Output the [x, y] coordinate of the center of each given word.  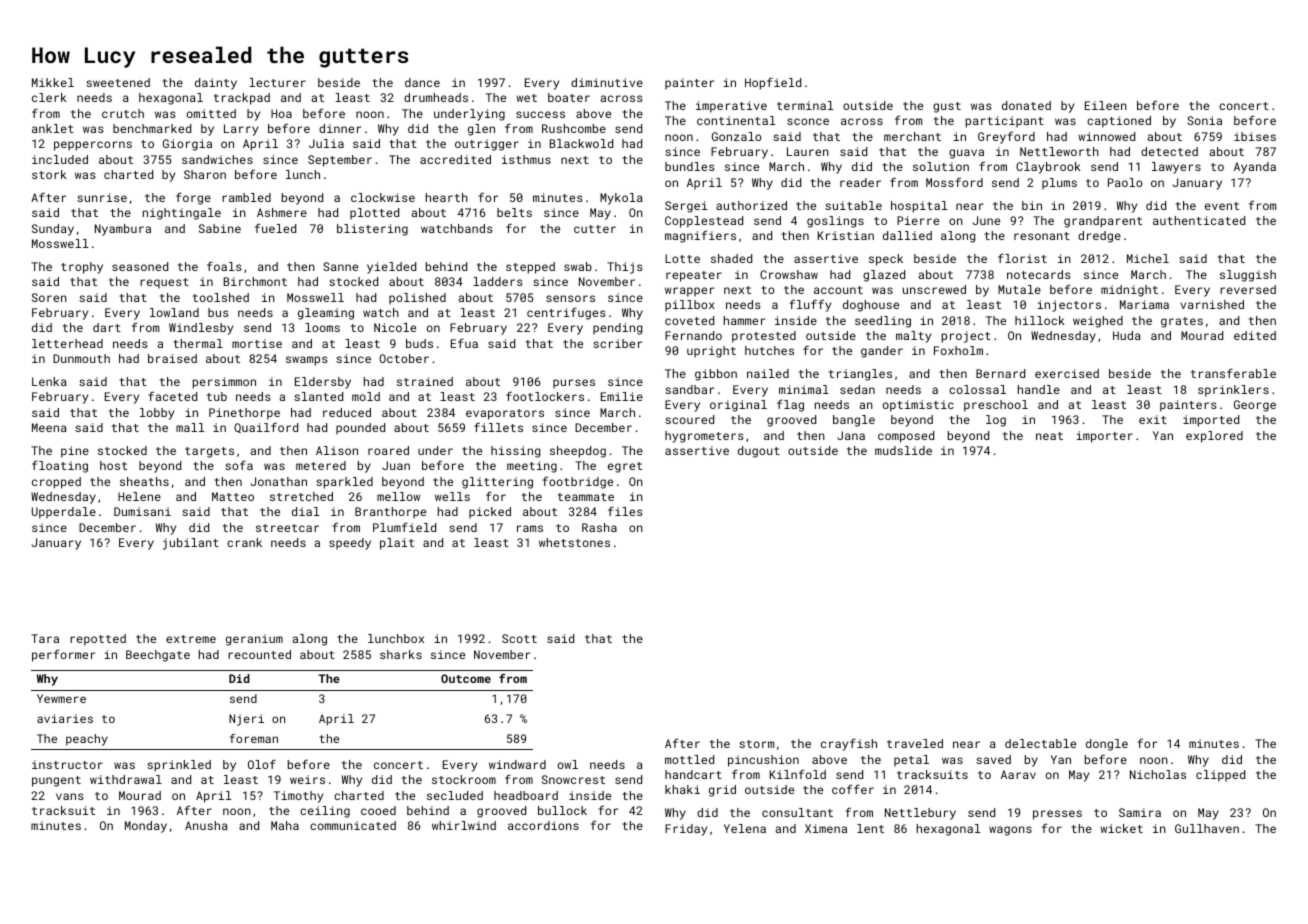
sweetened [118, 82]
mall [190, 427]
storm [756, 744]
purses [574, 384]
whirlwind [464, 825]
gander [882, 352]
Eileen [1106, 105]
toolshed [221, 297]
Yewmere [61, 698]
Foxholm [958, 350]
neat [1049, 436]
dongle [1107, 745]
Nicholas [1158, 774]
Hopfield [773, 83]
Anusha [206, 825]
